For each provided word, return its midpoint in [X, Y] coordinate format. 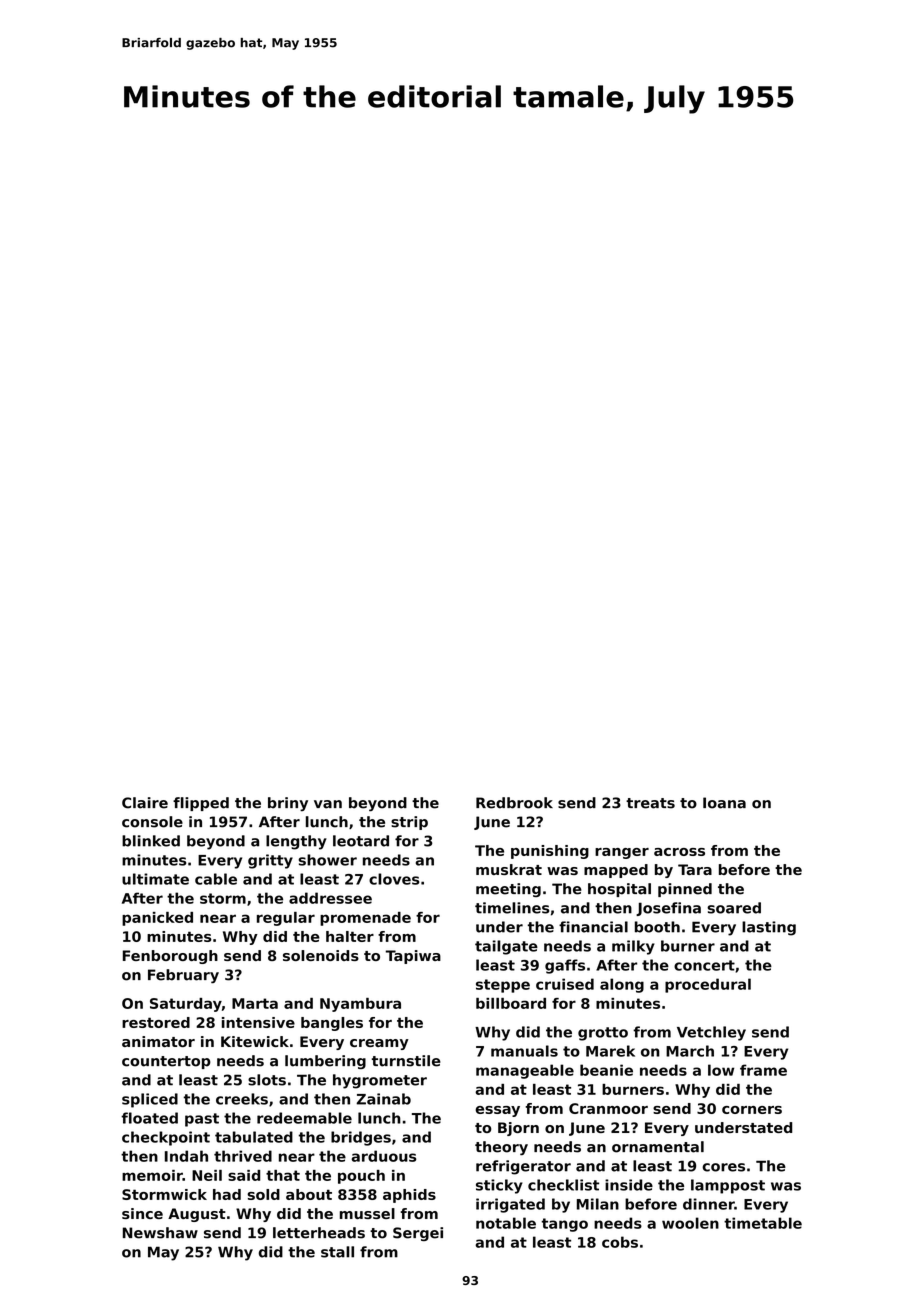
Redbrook [514, 803]
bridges [361, 1138]
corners [752, 1110]
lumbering [325, 1062]
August [197, 1215]
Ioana [724, 803]
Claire [145, 803]
